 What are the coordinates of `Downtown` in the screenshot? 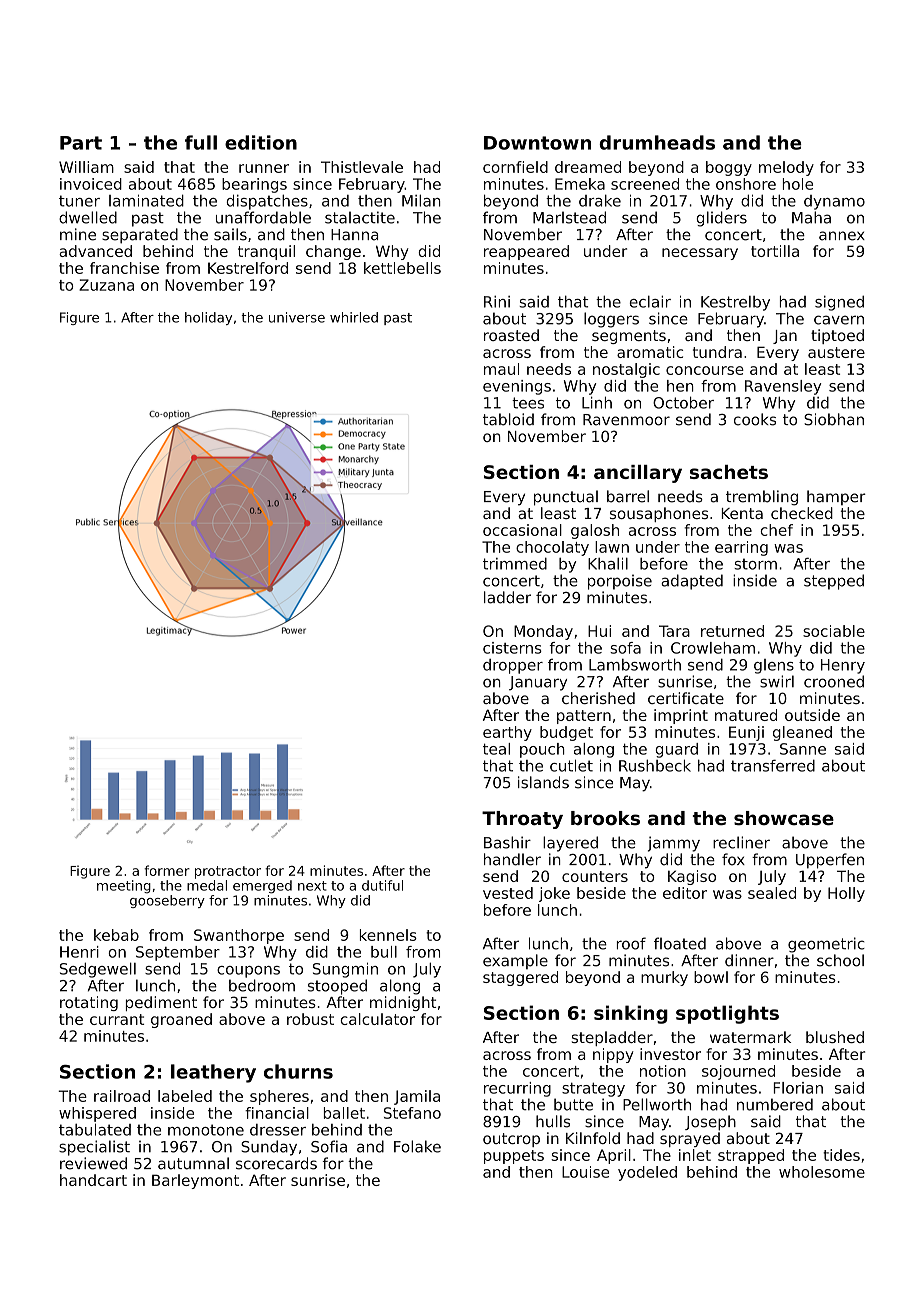 It's located at (537, 143).
